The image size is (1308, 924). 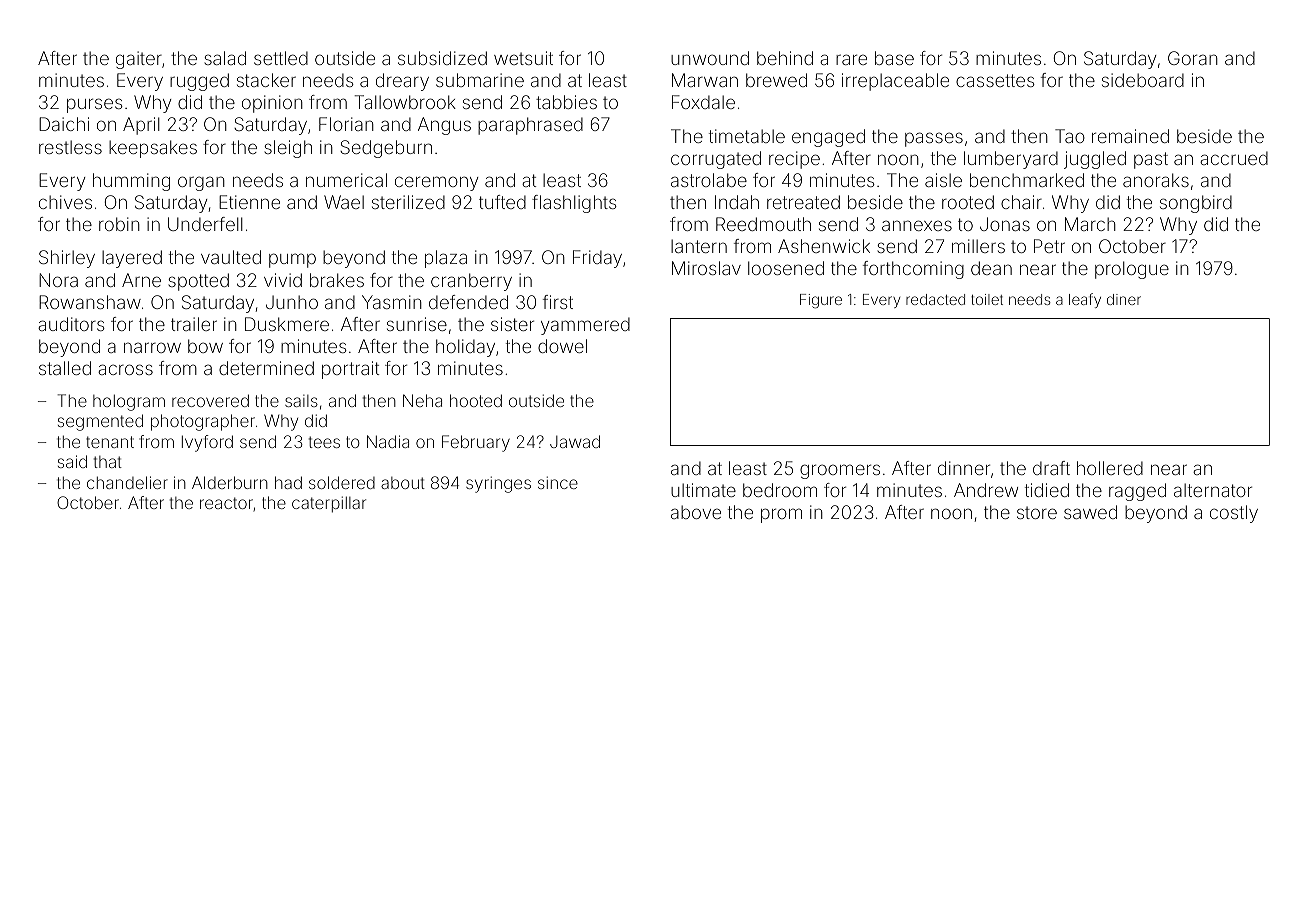 I want to click on remained, so click(x=1130, y=136).
